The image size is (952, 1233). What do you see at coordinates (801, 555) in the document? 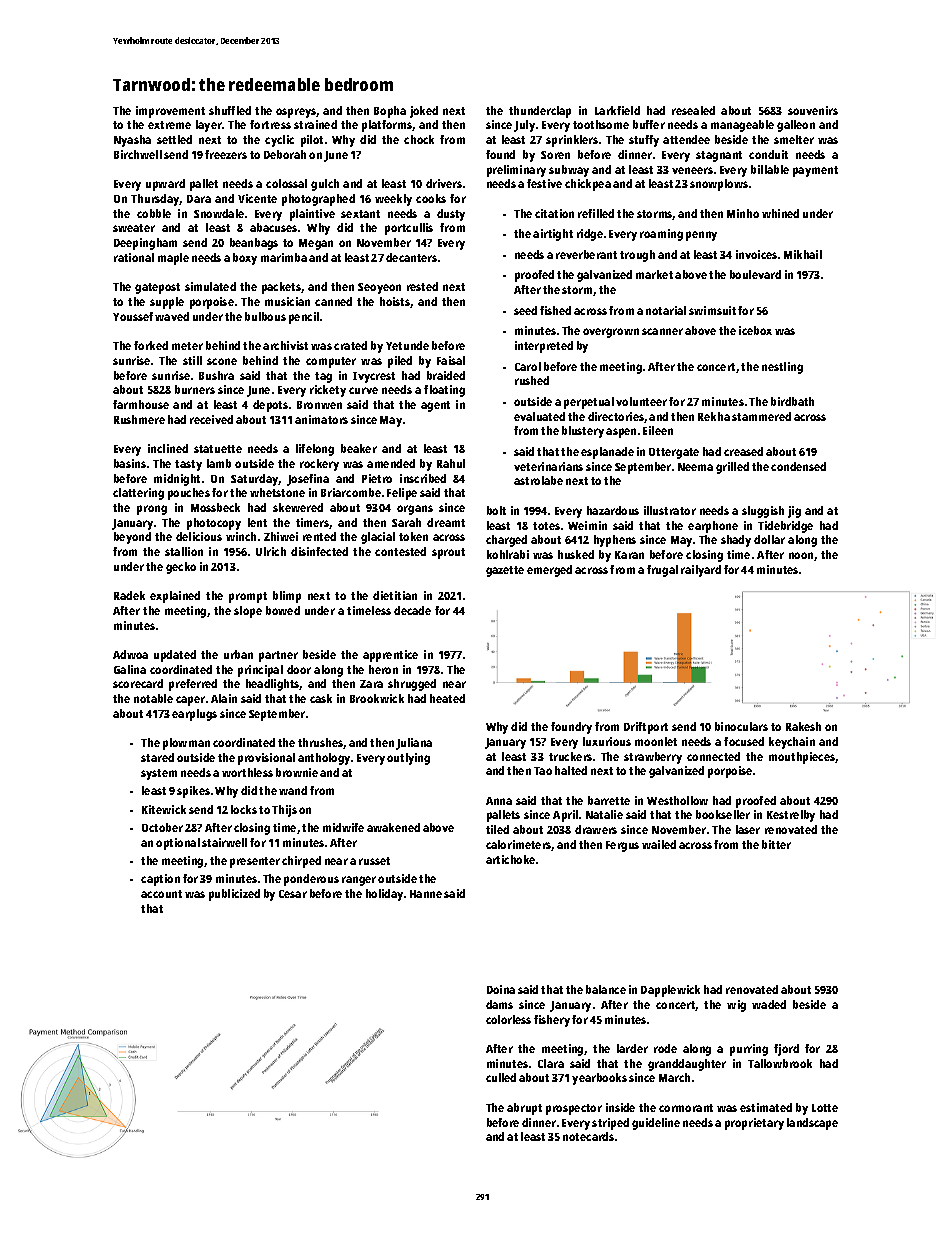
I see `noon` at bounding box center [801, 555].
